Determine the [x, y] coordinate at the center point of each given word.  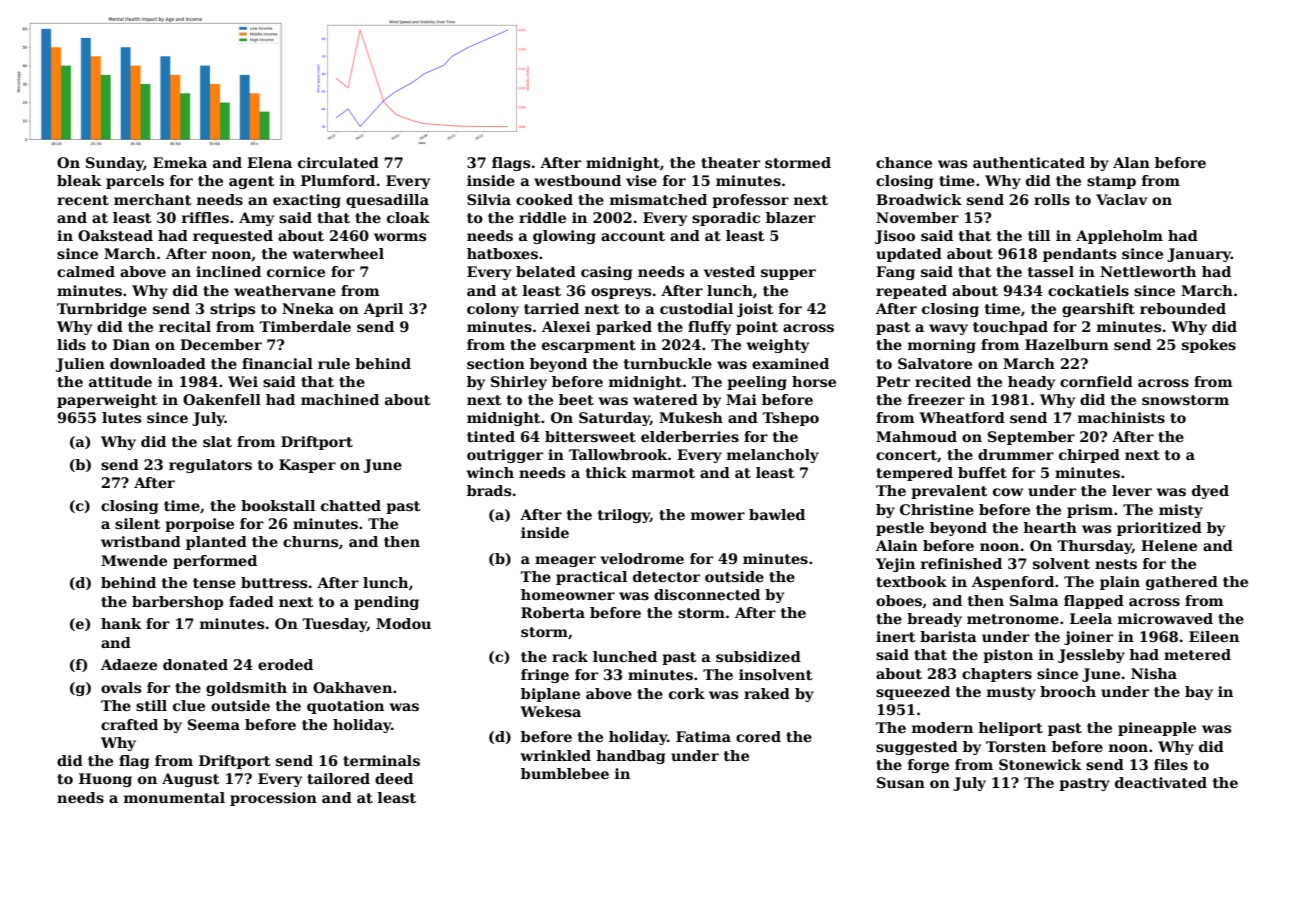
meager [565, 561]
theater [730, 162]
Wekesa [550, 711]
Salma [1034, 600]
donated [195, 664]
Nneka [308, 308]
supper [788, 274]
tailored [338, 778]
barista [948, 636]
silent [138, 523]
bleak [79, 180]
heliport [1010, 729]
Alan [1131, 162]
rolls [1052, 199]
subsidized [758, 656]
